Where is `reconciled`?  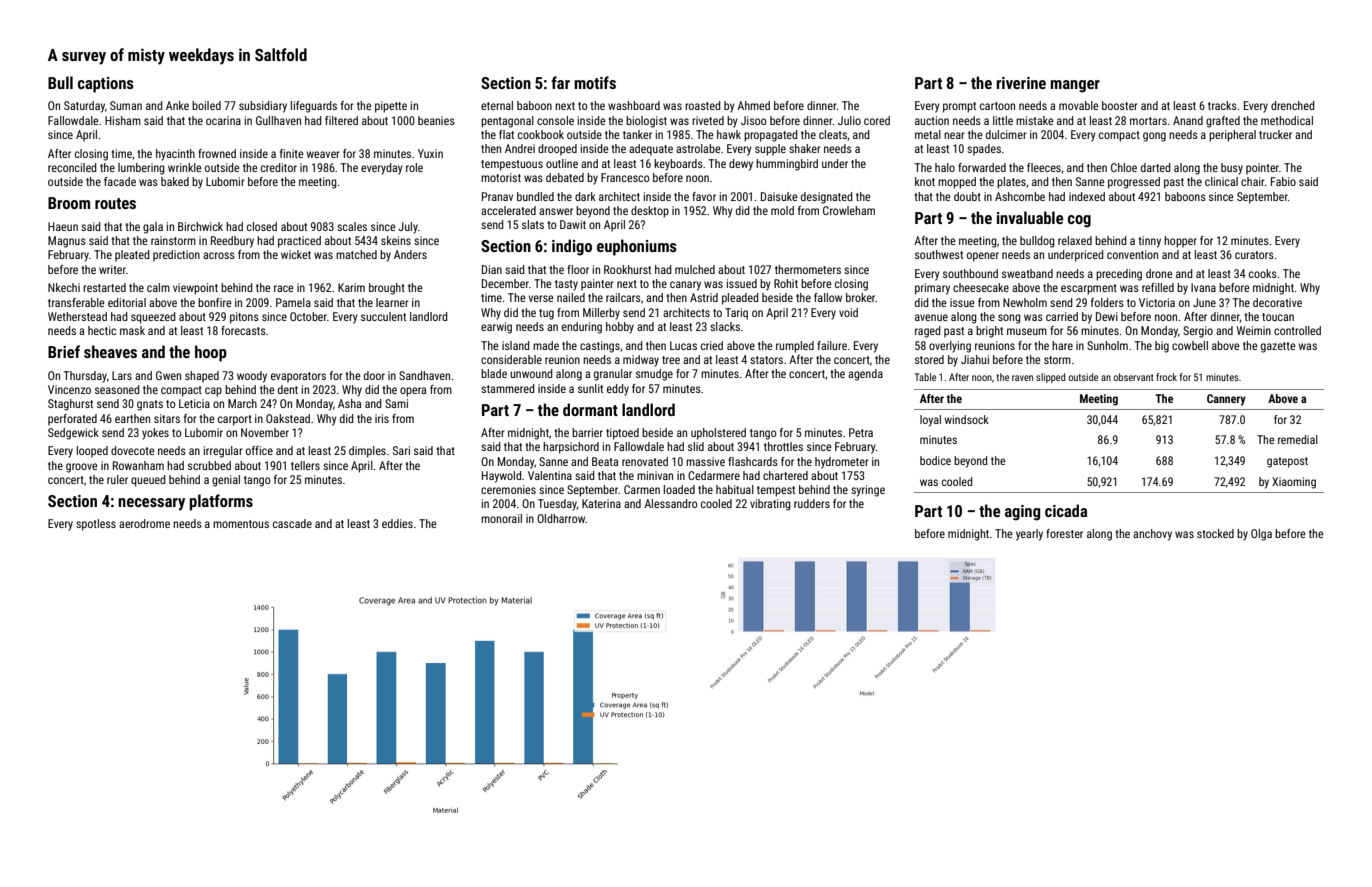
reconciled is located at coordinates (72, 167).
